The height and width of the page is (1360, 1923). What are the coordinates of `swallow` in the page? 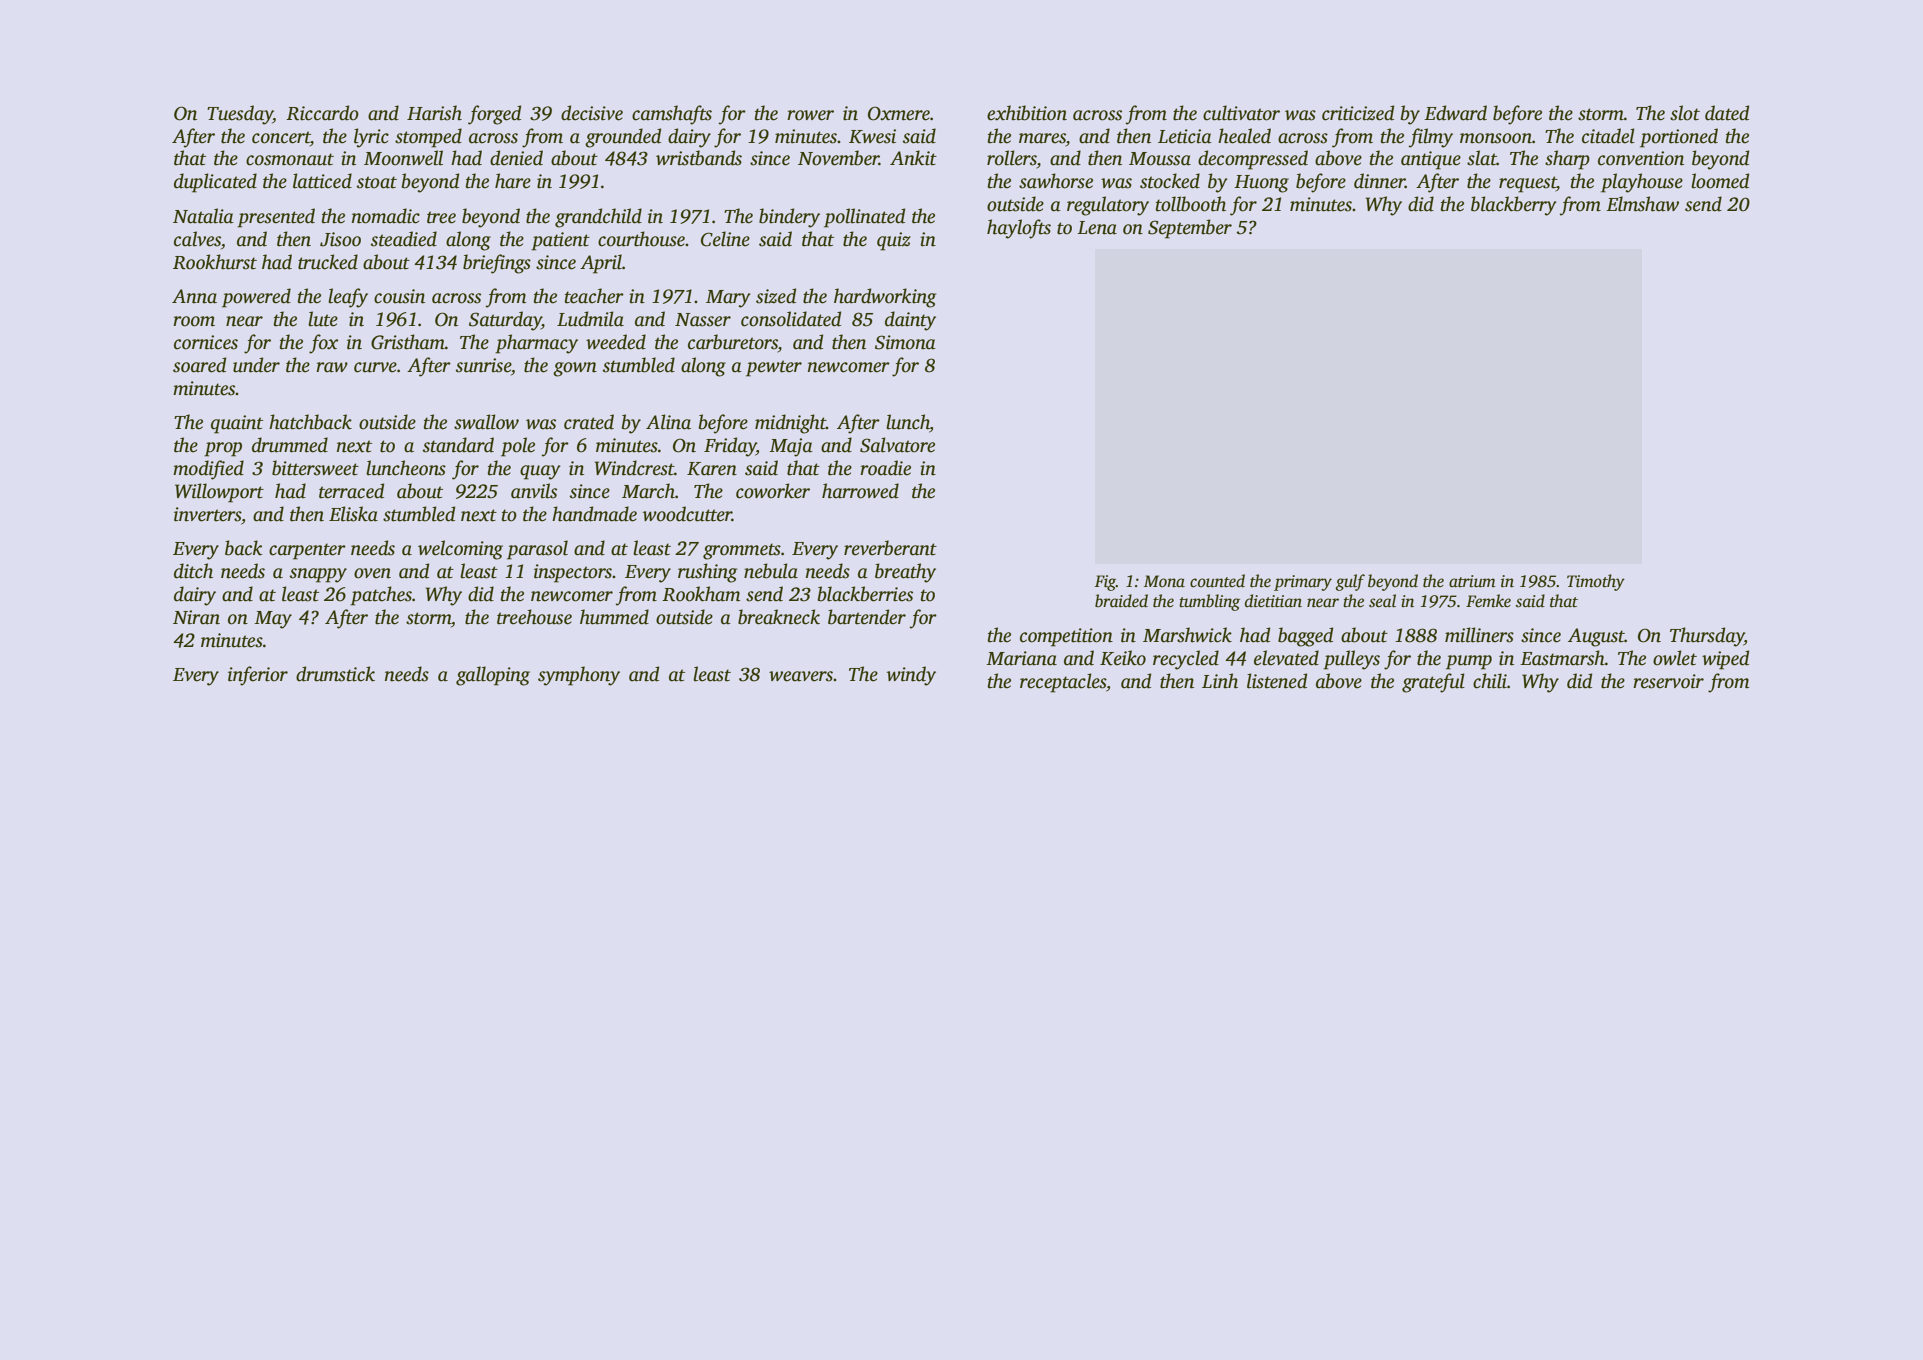 It's located at (486, 422).
